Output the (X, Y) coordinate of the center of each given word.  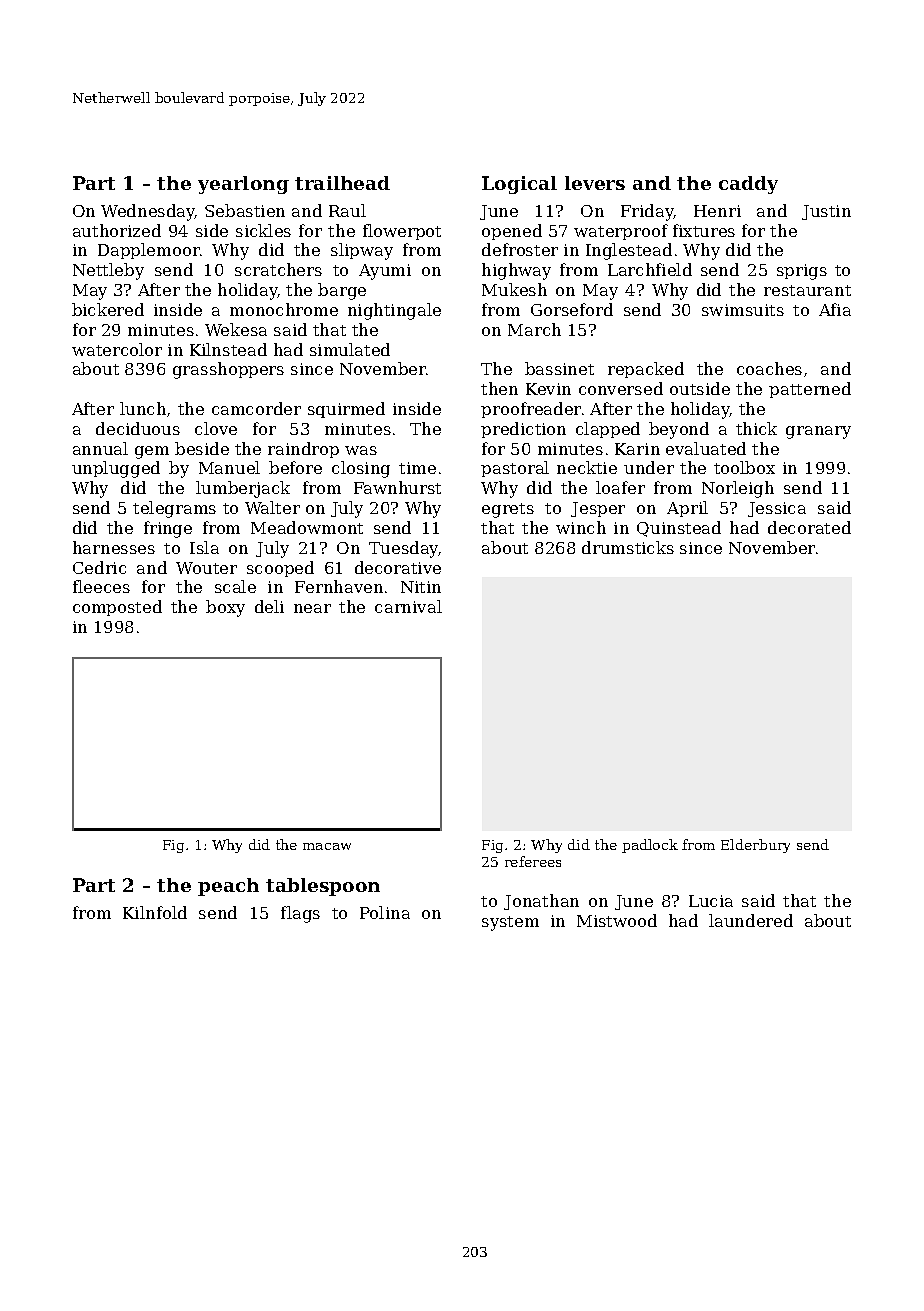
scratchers (278, 269)
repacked (646, 370)
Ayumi (385, 272)
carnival (408, 606)
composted (117, 608)
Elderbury (755, 846)
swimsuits (743, 310)
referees (533, 861)
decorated (809, 527)
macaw (327, 846)
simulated (350, 349)
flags (300, 914)
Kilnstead (228, 349)
